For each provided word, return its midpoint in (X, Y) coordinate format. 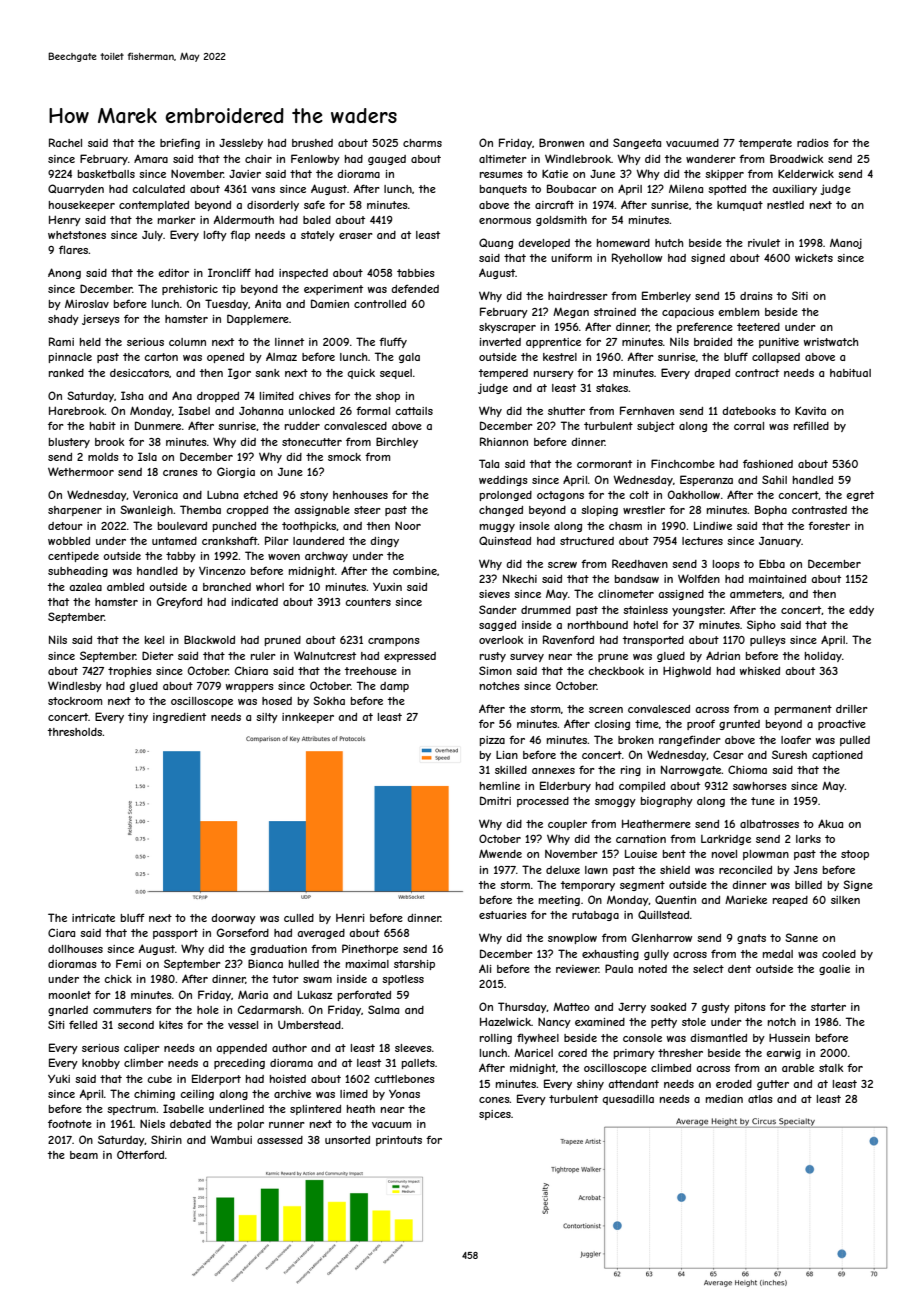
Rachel (65, 142)
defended (415, 288)
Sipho (761, 625)
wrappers (250, 688)
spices (495, 1115)
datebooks (749, 411)
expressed (410, 657)
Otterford (140, 1154)
